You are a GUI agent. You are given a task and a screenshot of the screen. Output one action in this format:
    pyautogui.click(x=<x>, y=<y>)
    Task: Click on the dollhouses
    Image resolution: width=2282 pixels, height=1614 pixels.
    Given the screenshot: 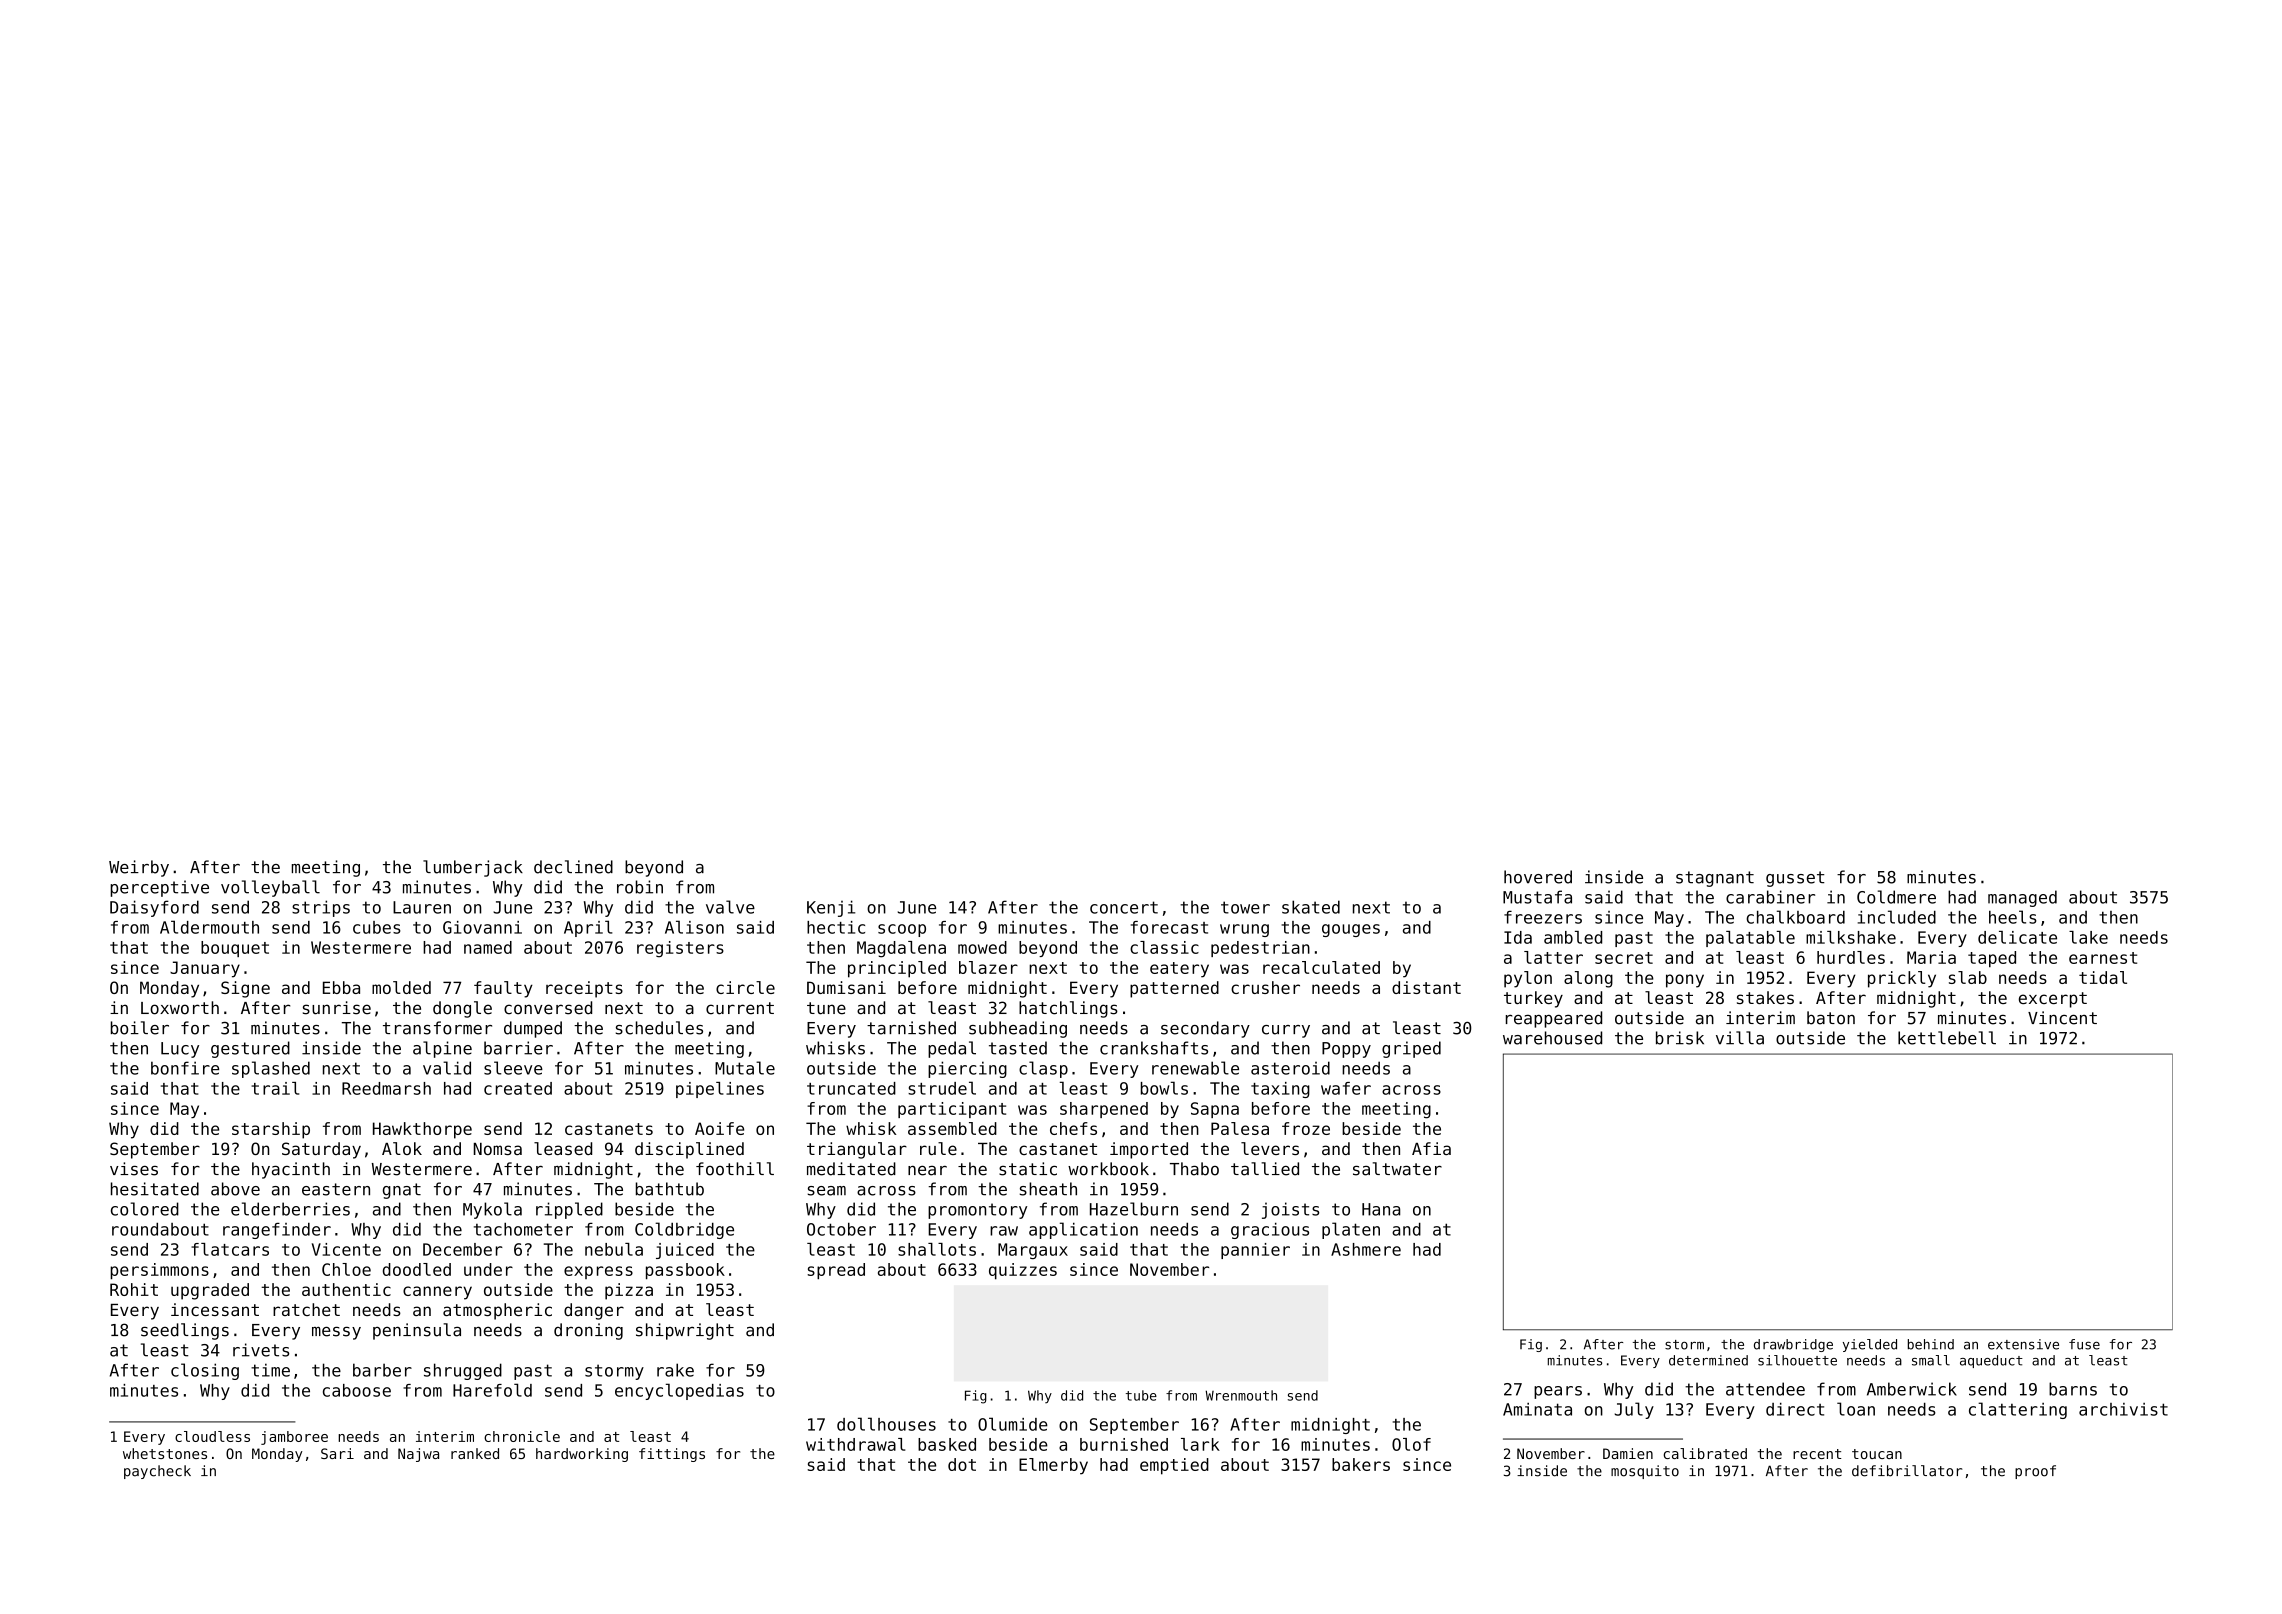 What is the action you would take?
    pyautogui.click(x=886, y=1424)
